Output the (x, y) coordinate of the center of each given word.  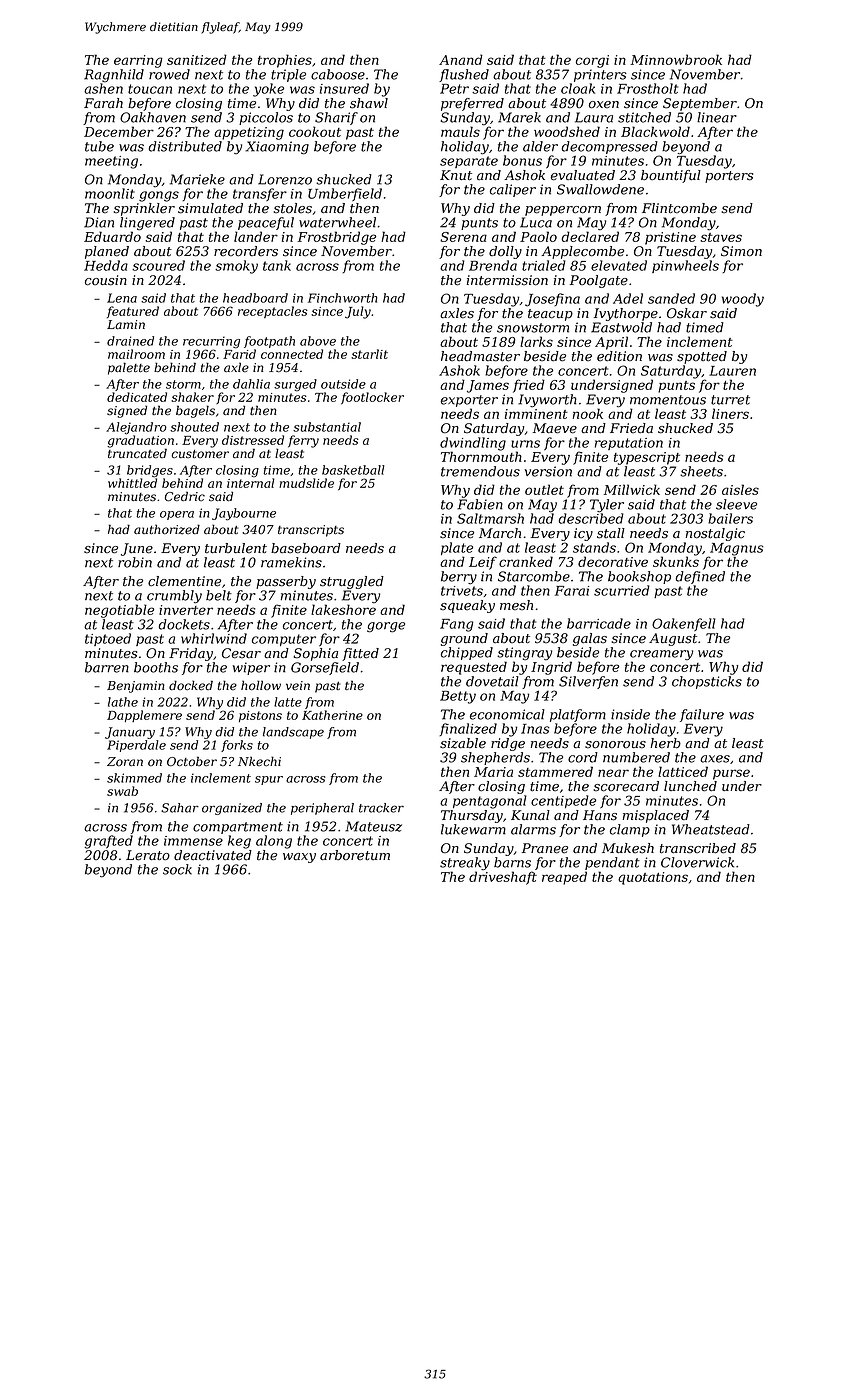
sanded (671, 298)
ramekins (291, 562)
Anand (461, 59)
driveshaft (503, 878)
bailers (730, 518)
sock (177, 869)
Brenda (493, 265)
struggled (352, 582)
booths (156, 667)
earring (138, 61)
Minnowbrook (676, 59)
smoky (236, 267)
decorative (613, 561)
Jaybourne (244, 514)
